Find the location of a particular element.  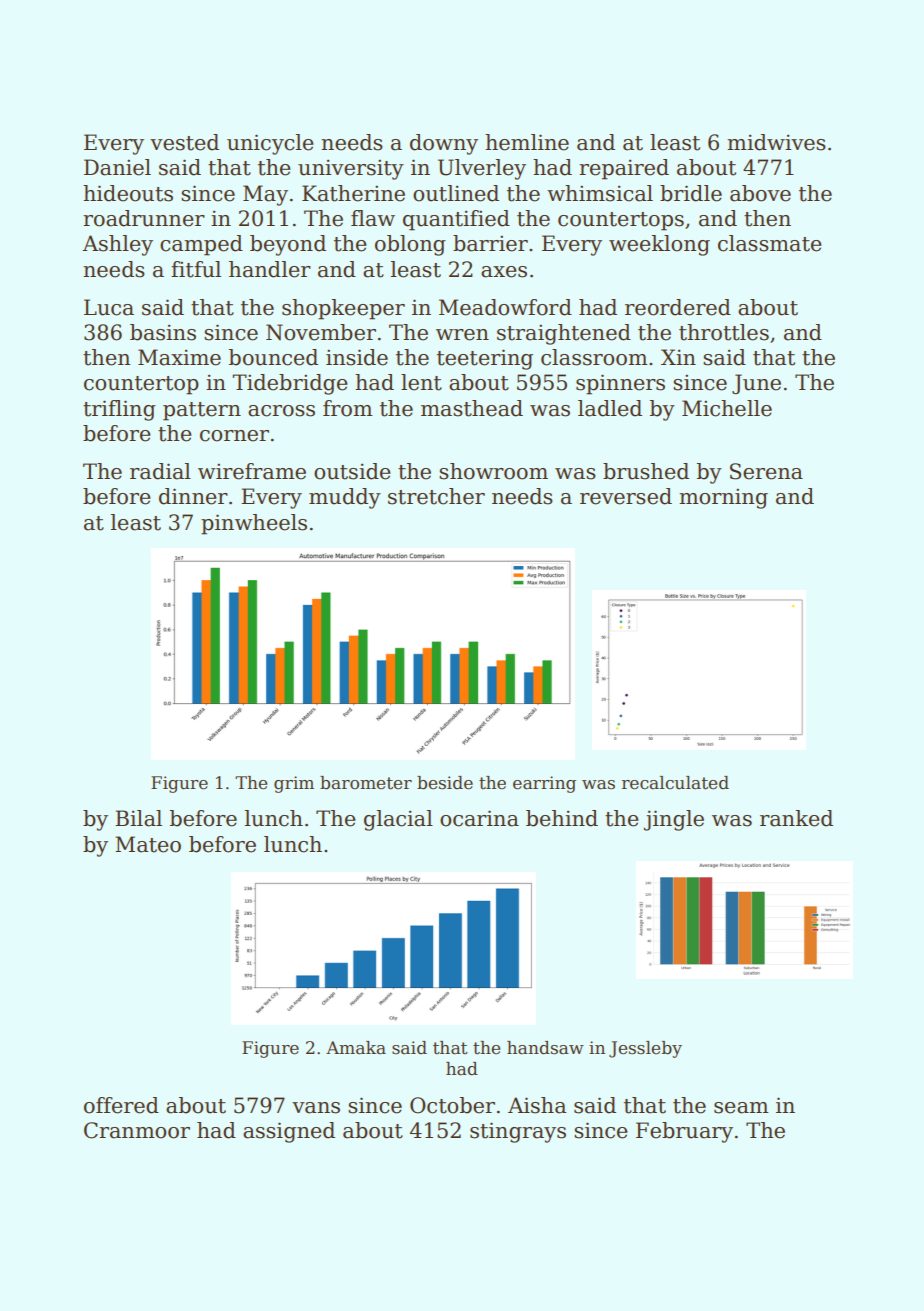

assigned is located at coordinates (289, 1132).
